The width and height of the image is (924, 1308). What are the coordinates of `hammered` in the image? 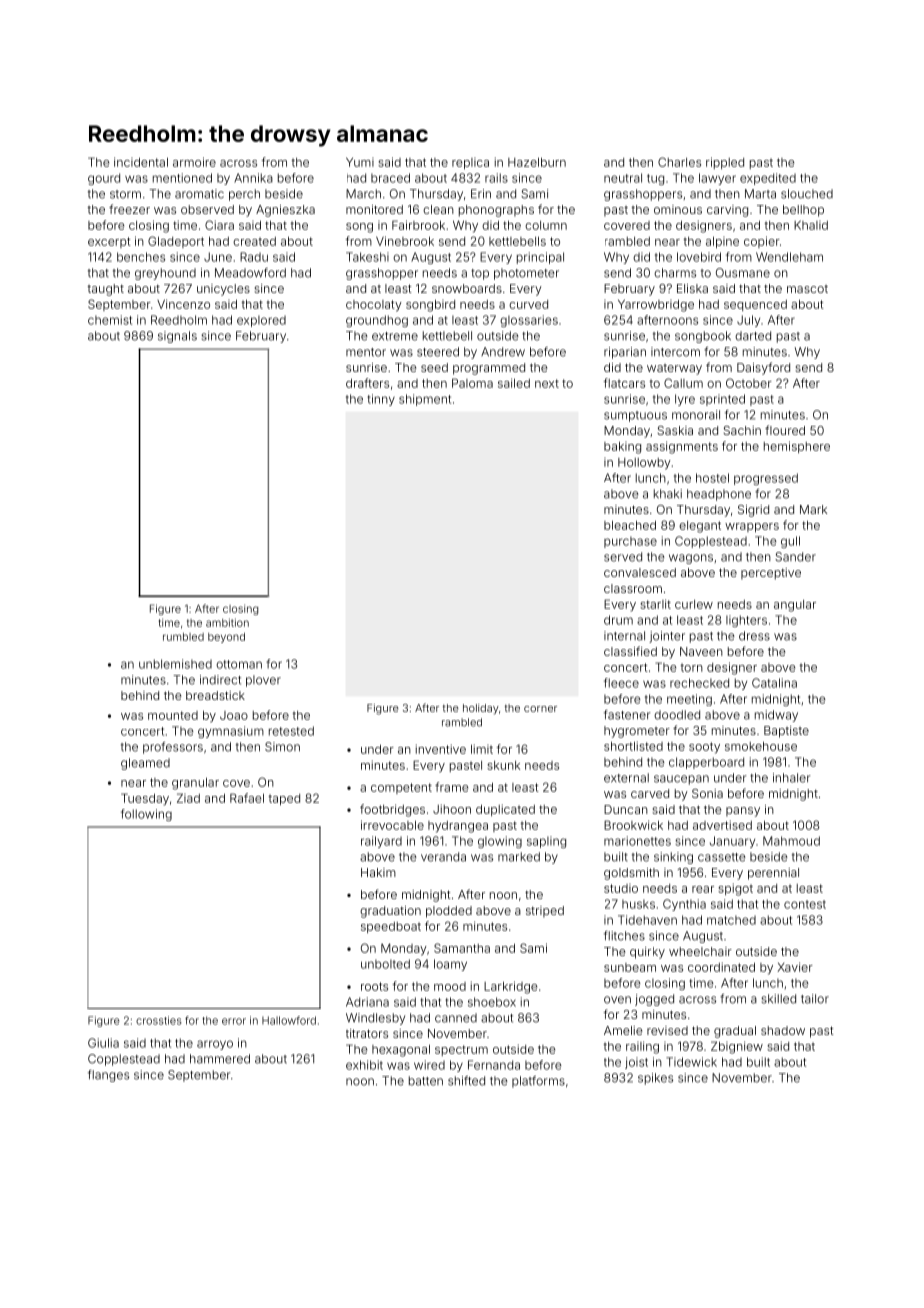 It's located at (220, 1059).
